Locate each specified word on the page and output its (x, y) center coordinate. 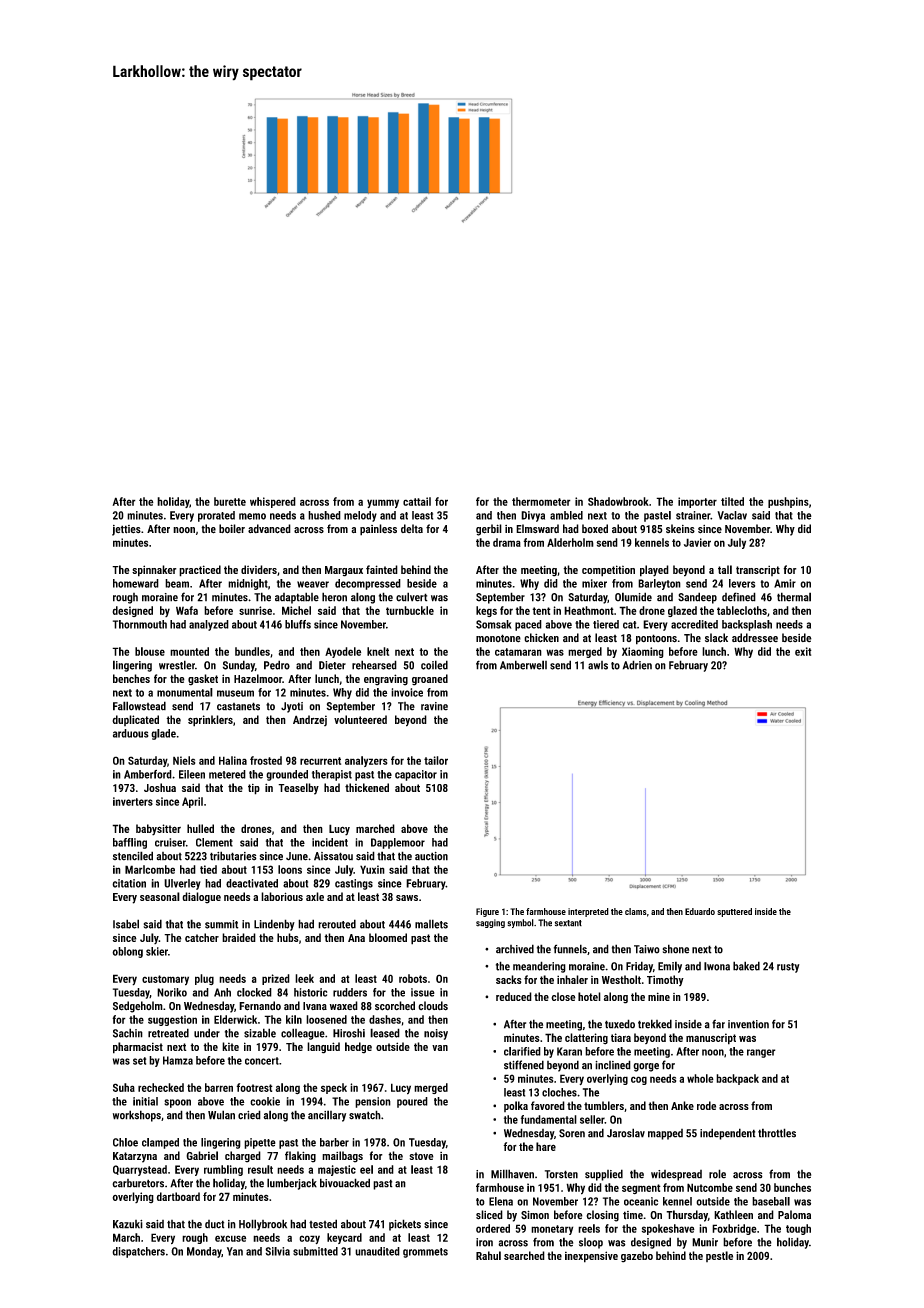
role (717, 1174)
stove (421, 1156)
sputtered (734, 912)
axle (315, 896)
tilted (732, 501)
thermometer (541, 501)
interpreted (588, 912)
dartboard (178, 1196)
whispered (273, 502)
